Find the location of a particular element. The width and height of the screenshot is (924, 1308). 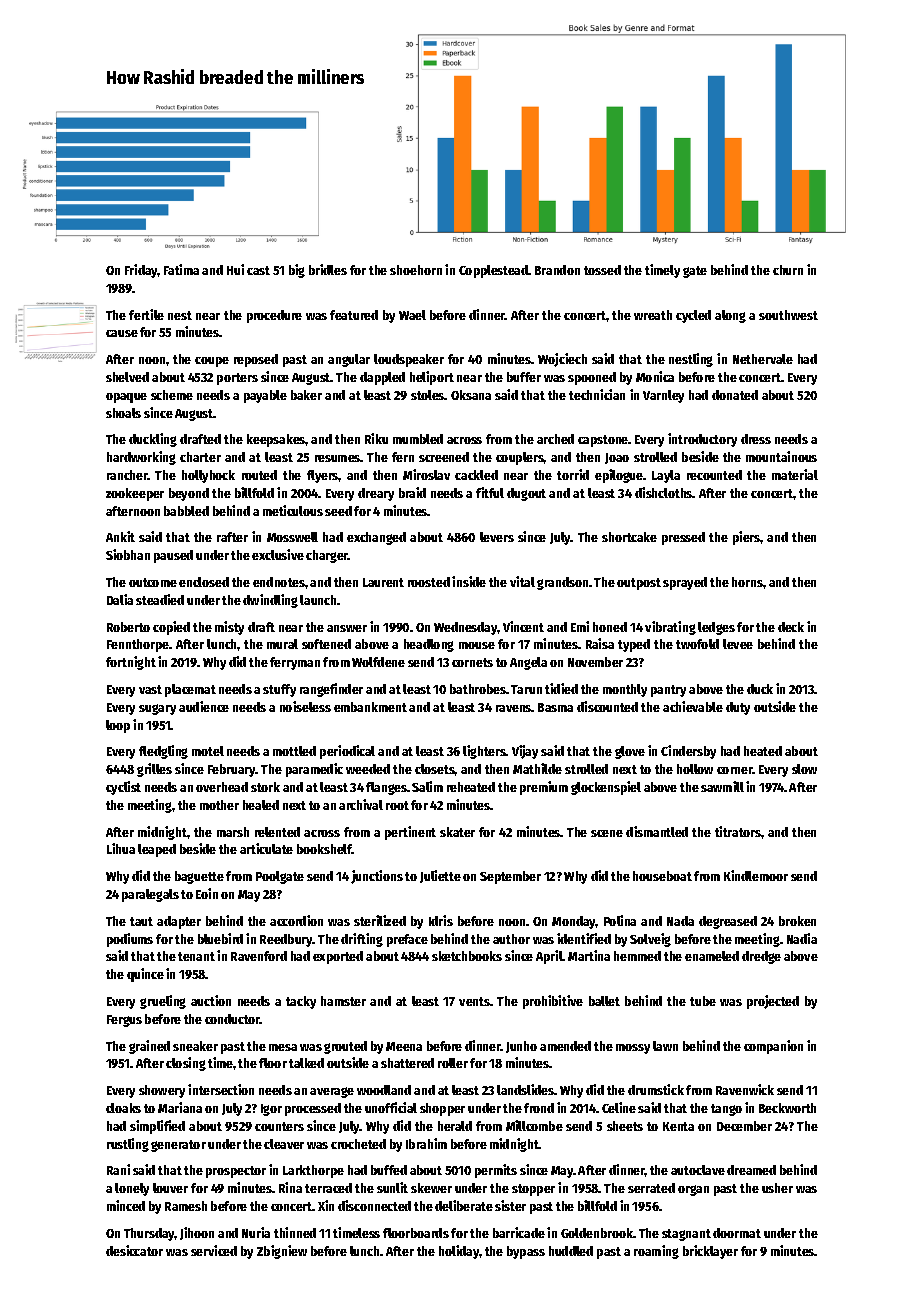

beyond is located at coordinates (189, 494).
